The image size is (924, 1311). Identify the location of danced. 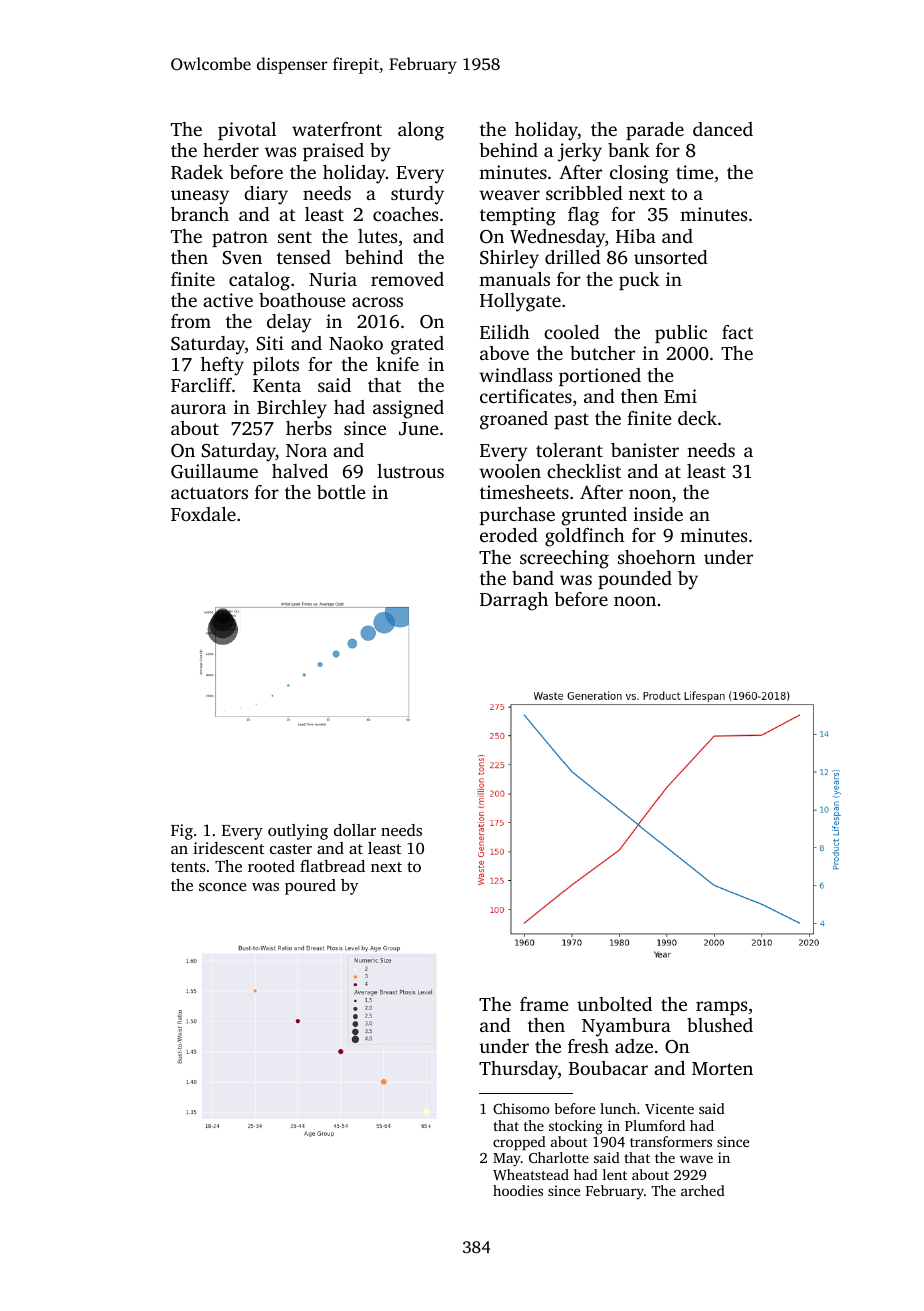
(723, 129).
